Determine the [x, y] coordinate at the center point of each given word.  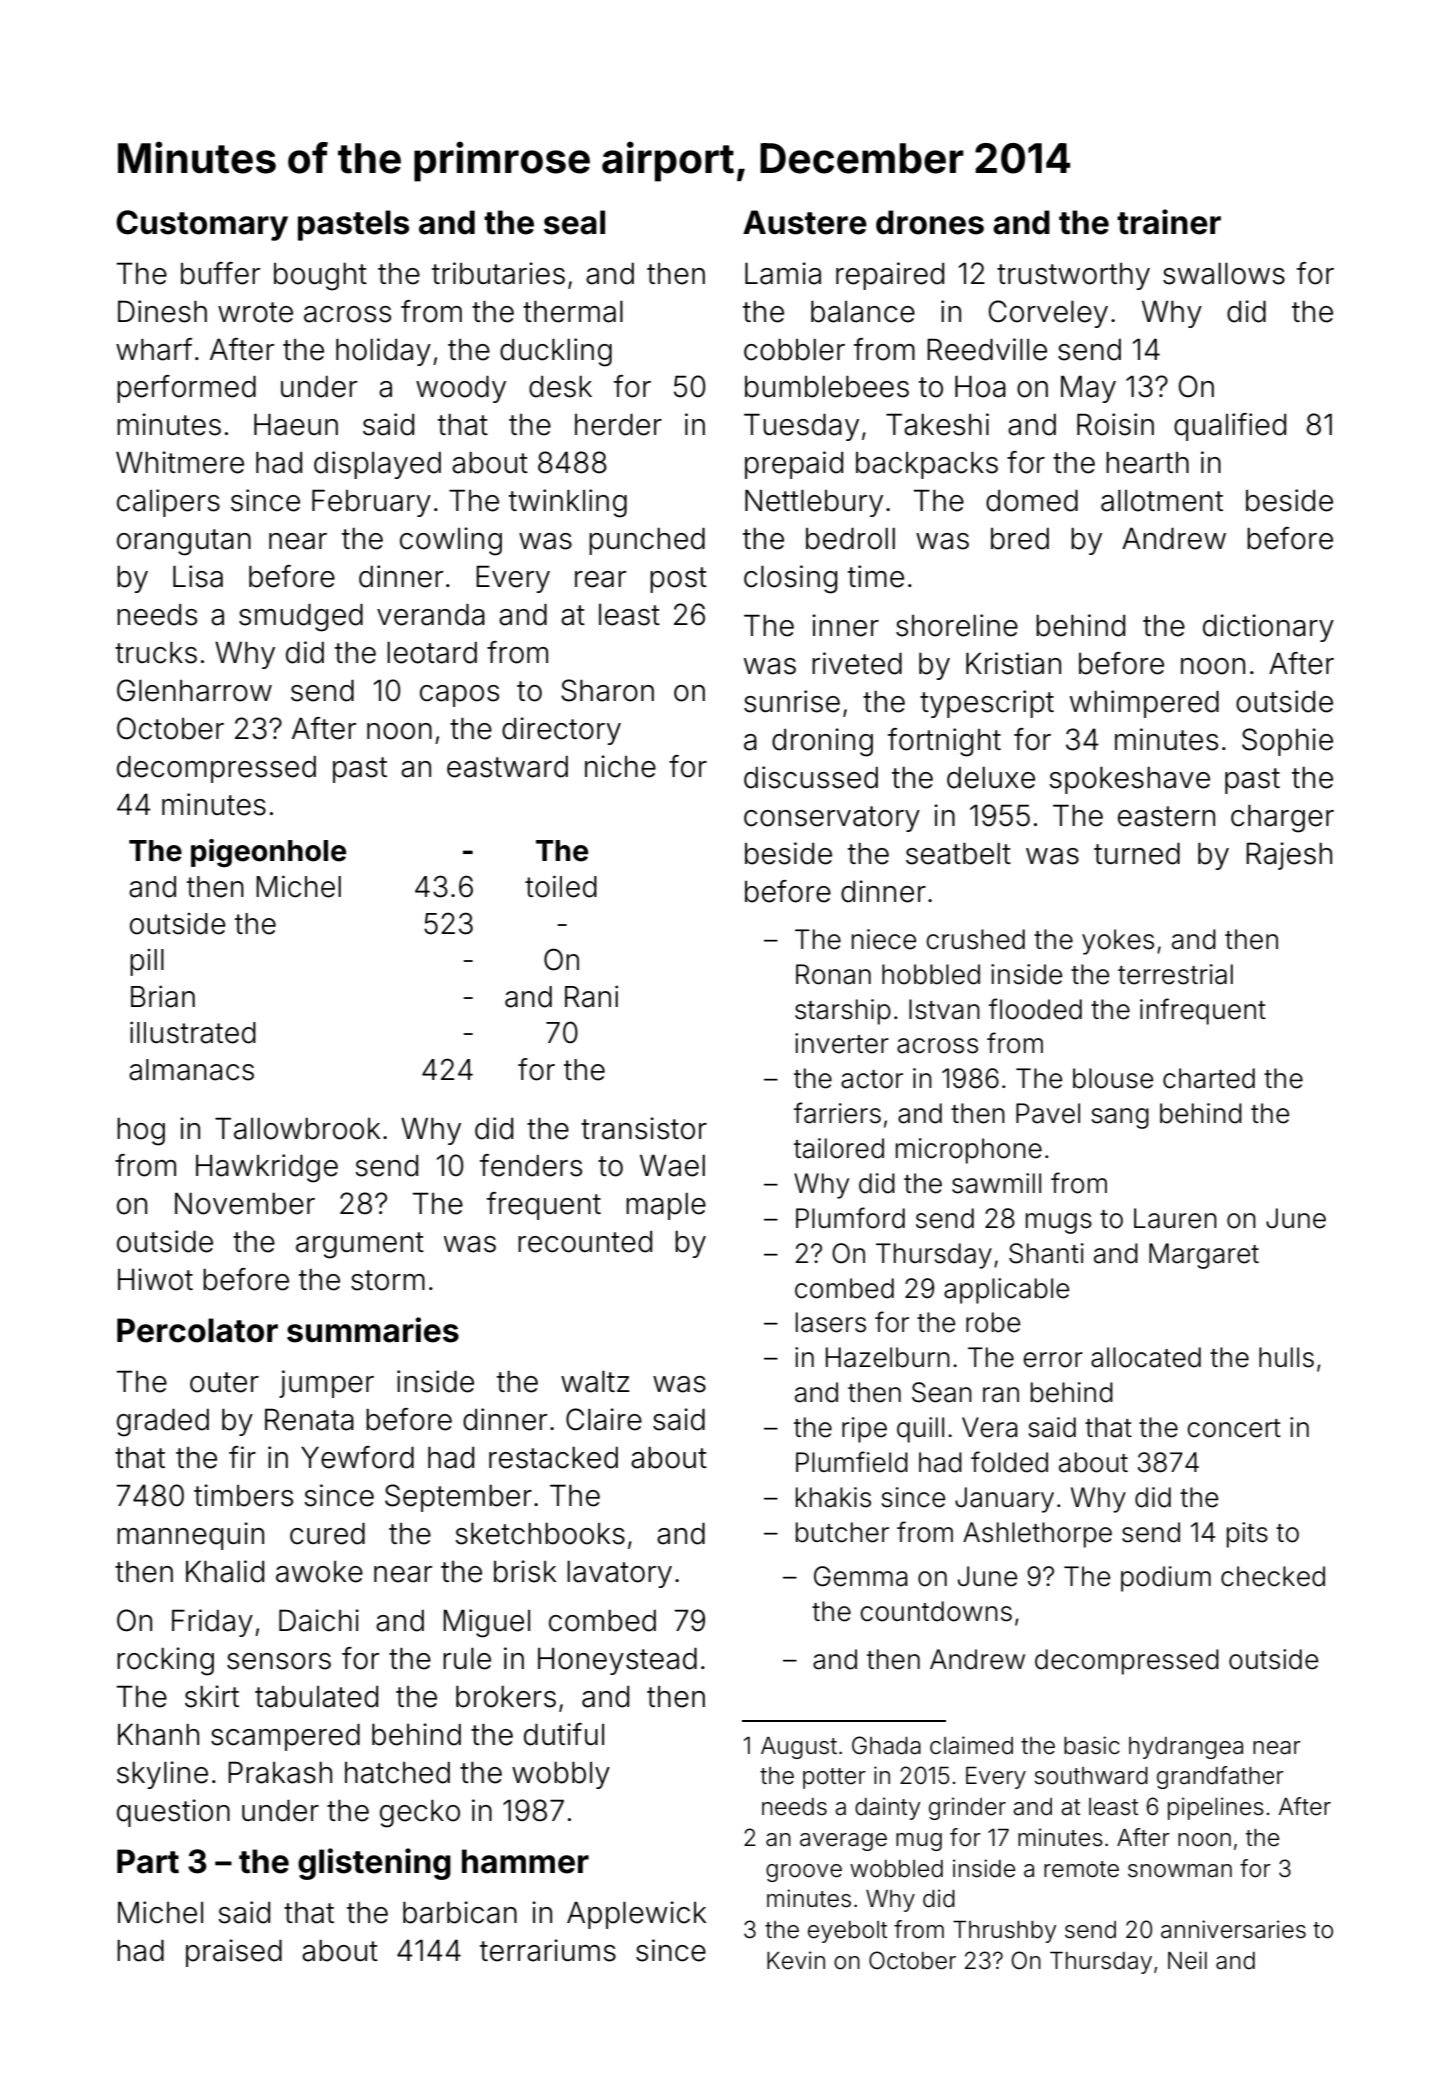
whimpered [1144, 704]
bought [320, 277]
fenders [531, 1165]
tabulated [316, 1697]
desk [560, 387]
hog [141, 1132]
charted [1209, 1078]
